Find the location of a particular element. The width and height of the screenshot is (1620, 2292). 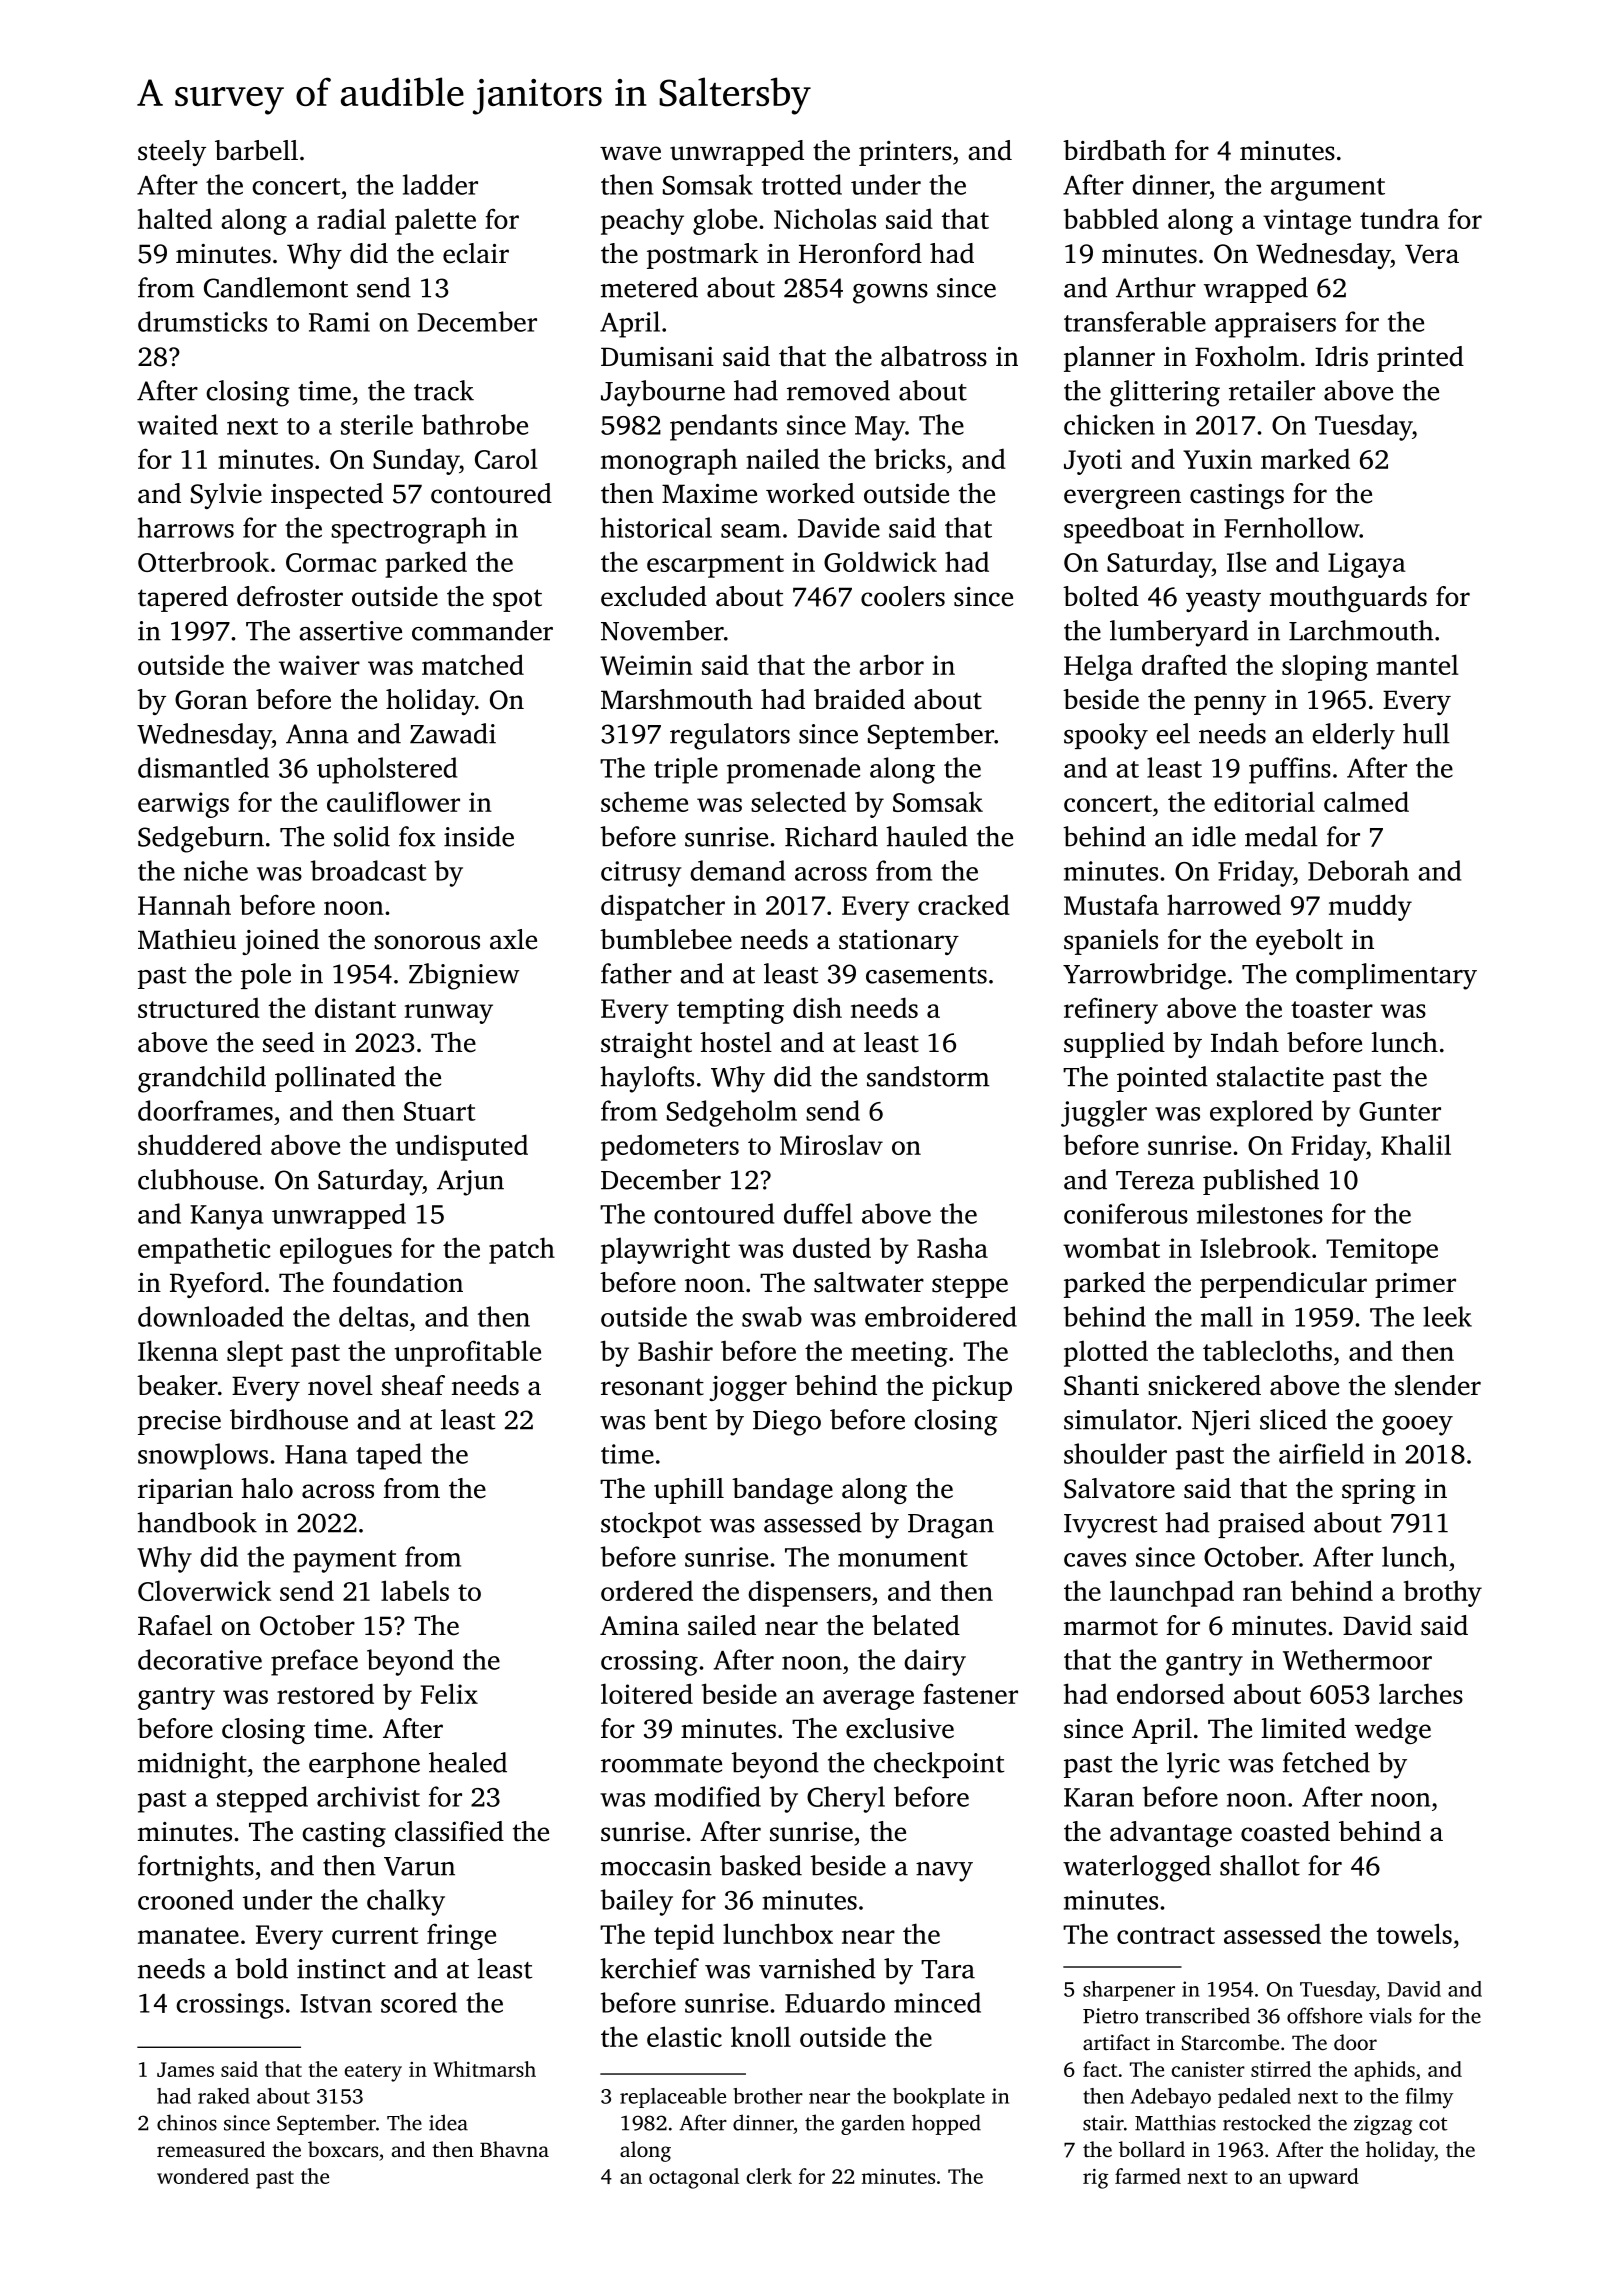

Cheryl is located at coordinates (846, 1799).
